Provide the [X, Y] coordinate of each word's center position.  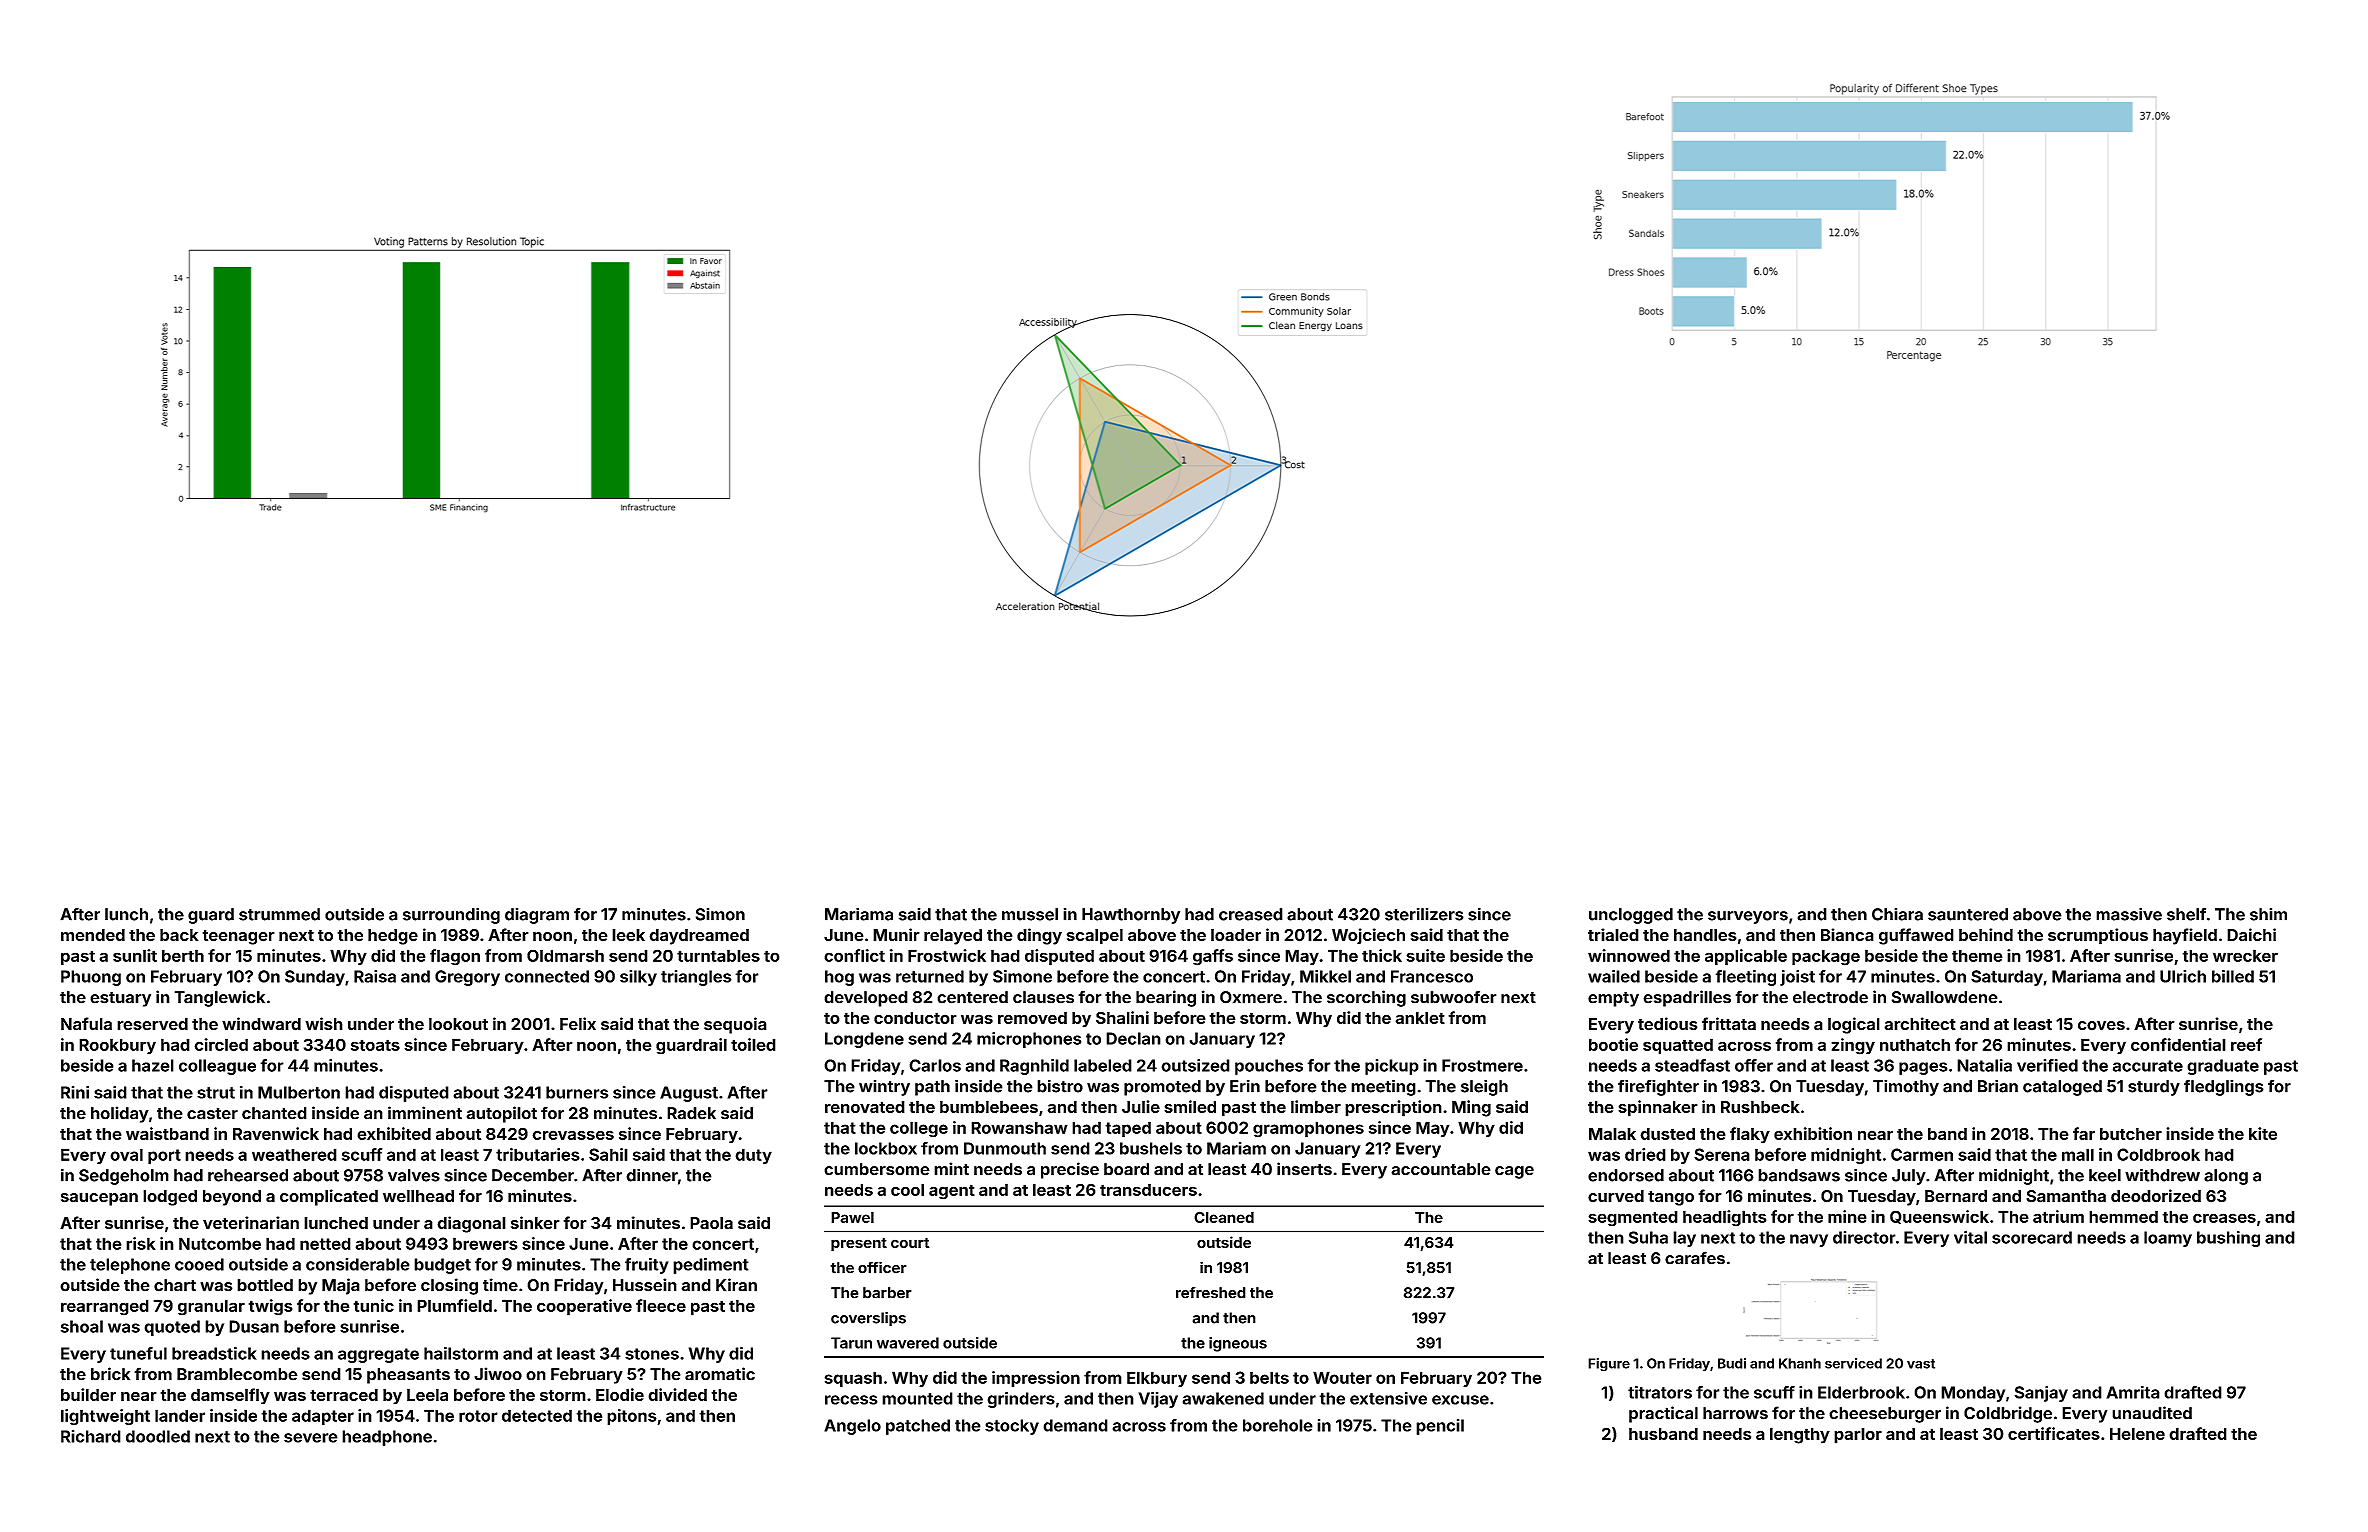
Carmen [1922, 1154]
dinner [652, 1175]
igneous [1238, 1344]
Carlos [935, 1065]
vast [1921, 1364]
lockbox [886, 1148]
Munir [896, 934]
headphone [387, 1438]
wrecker [2245, 955]
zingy [1853, 1046]
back [179, 935]
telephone [130, 1266]
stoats [375, 1045]
